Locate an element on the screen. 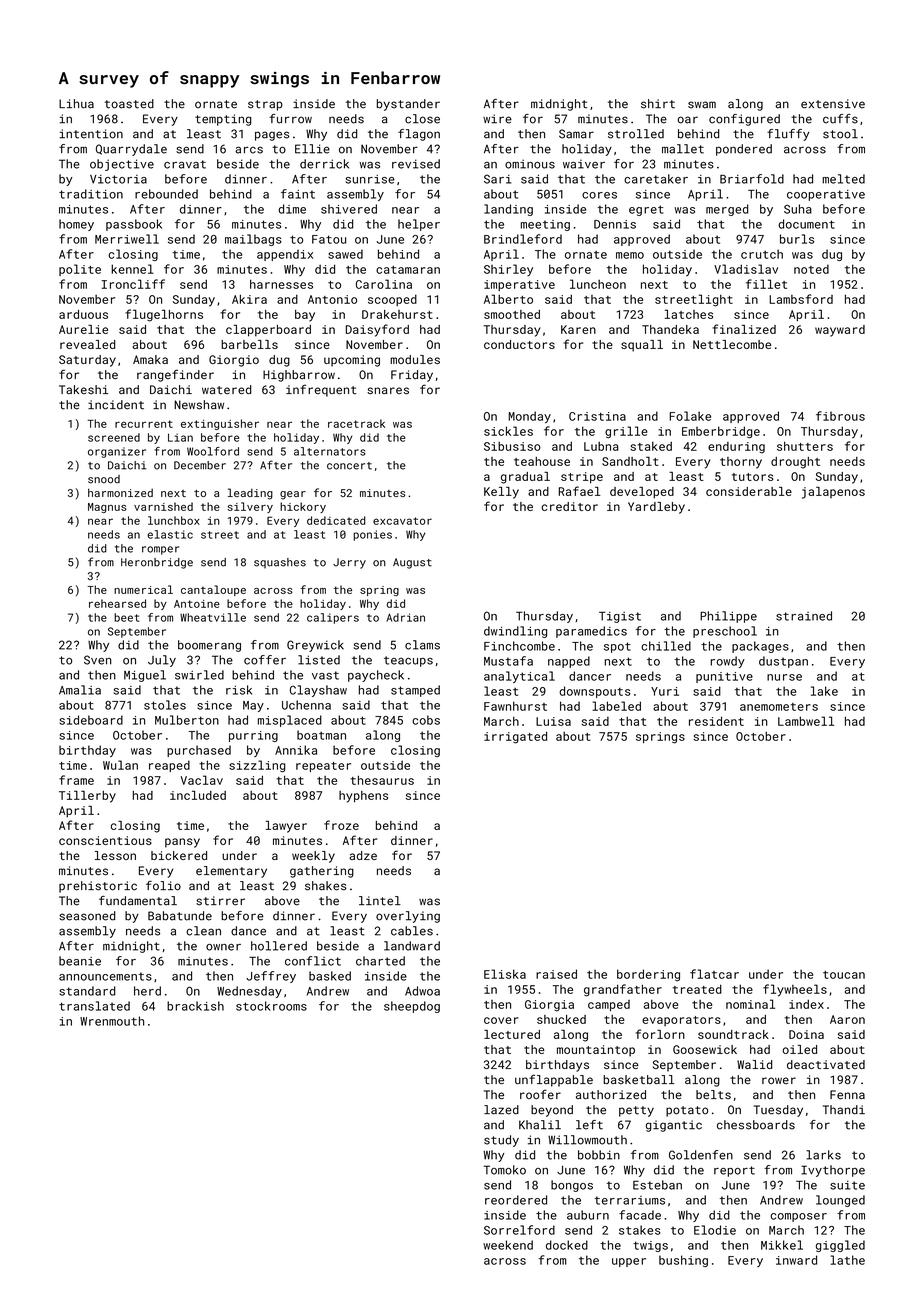 The height and width of the screenshot is (1308, 924). raised is located at coordinates (556, 974).
